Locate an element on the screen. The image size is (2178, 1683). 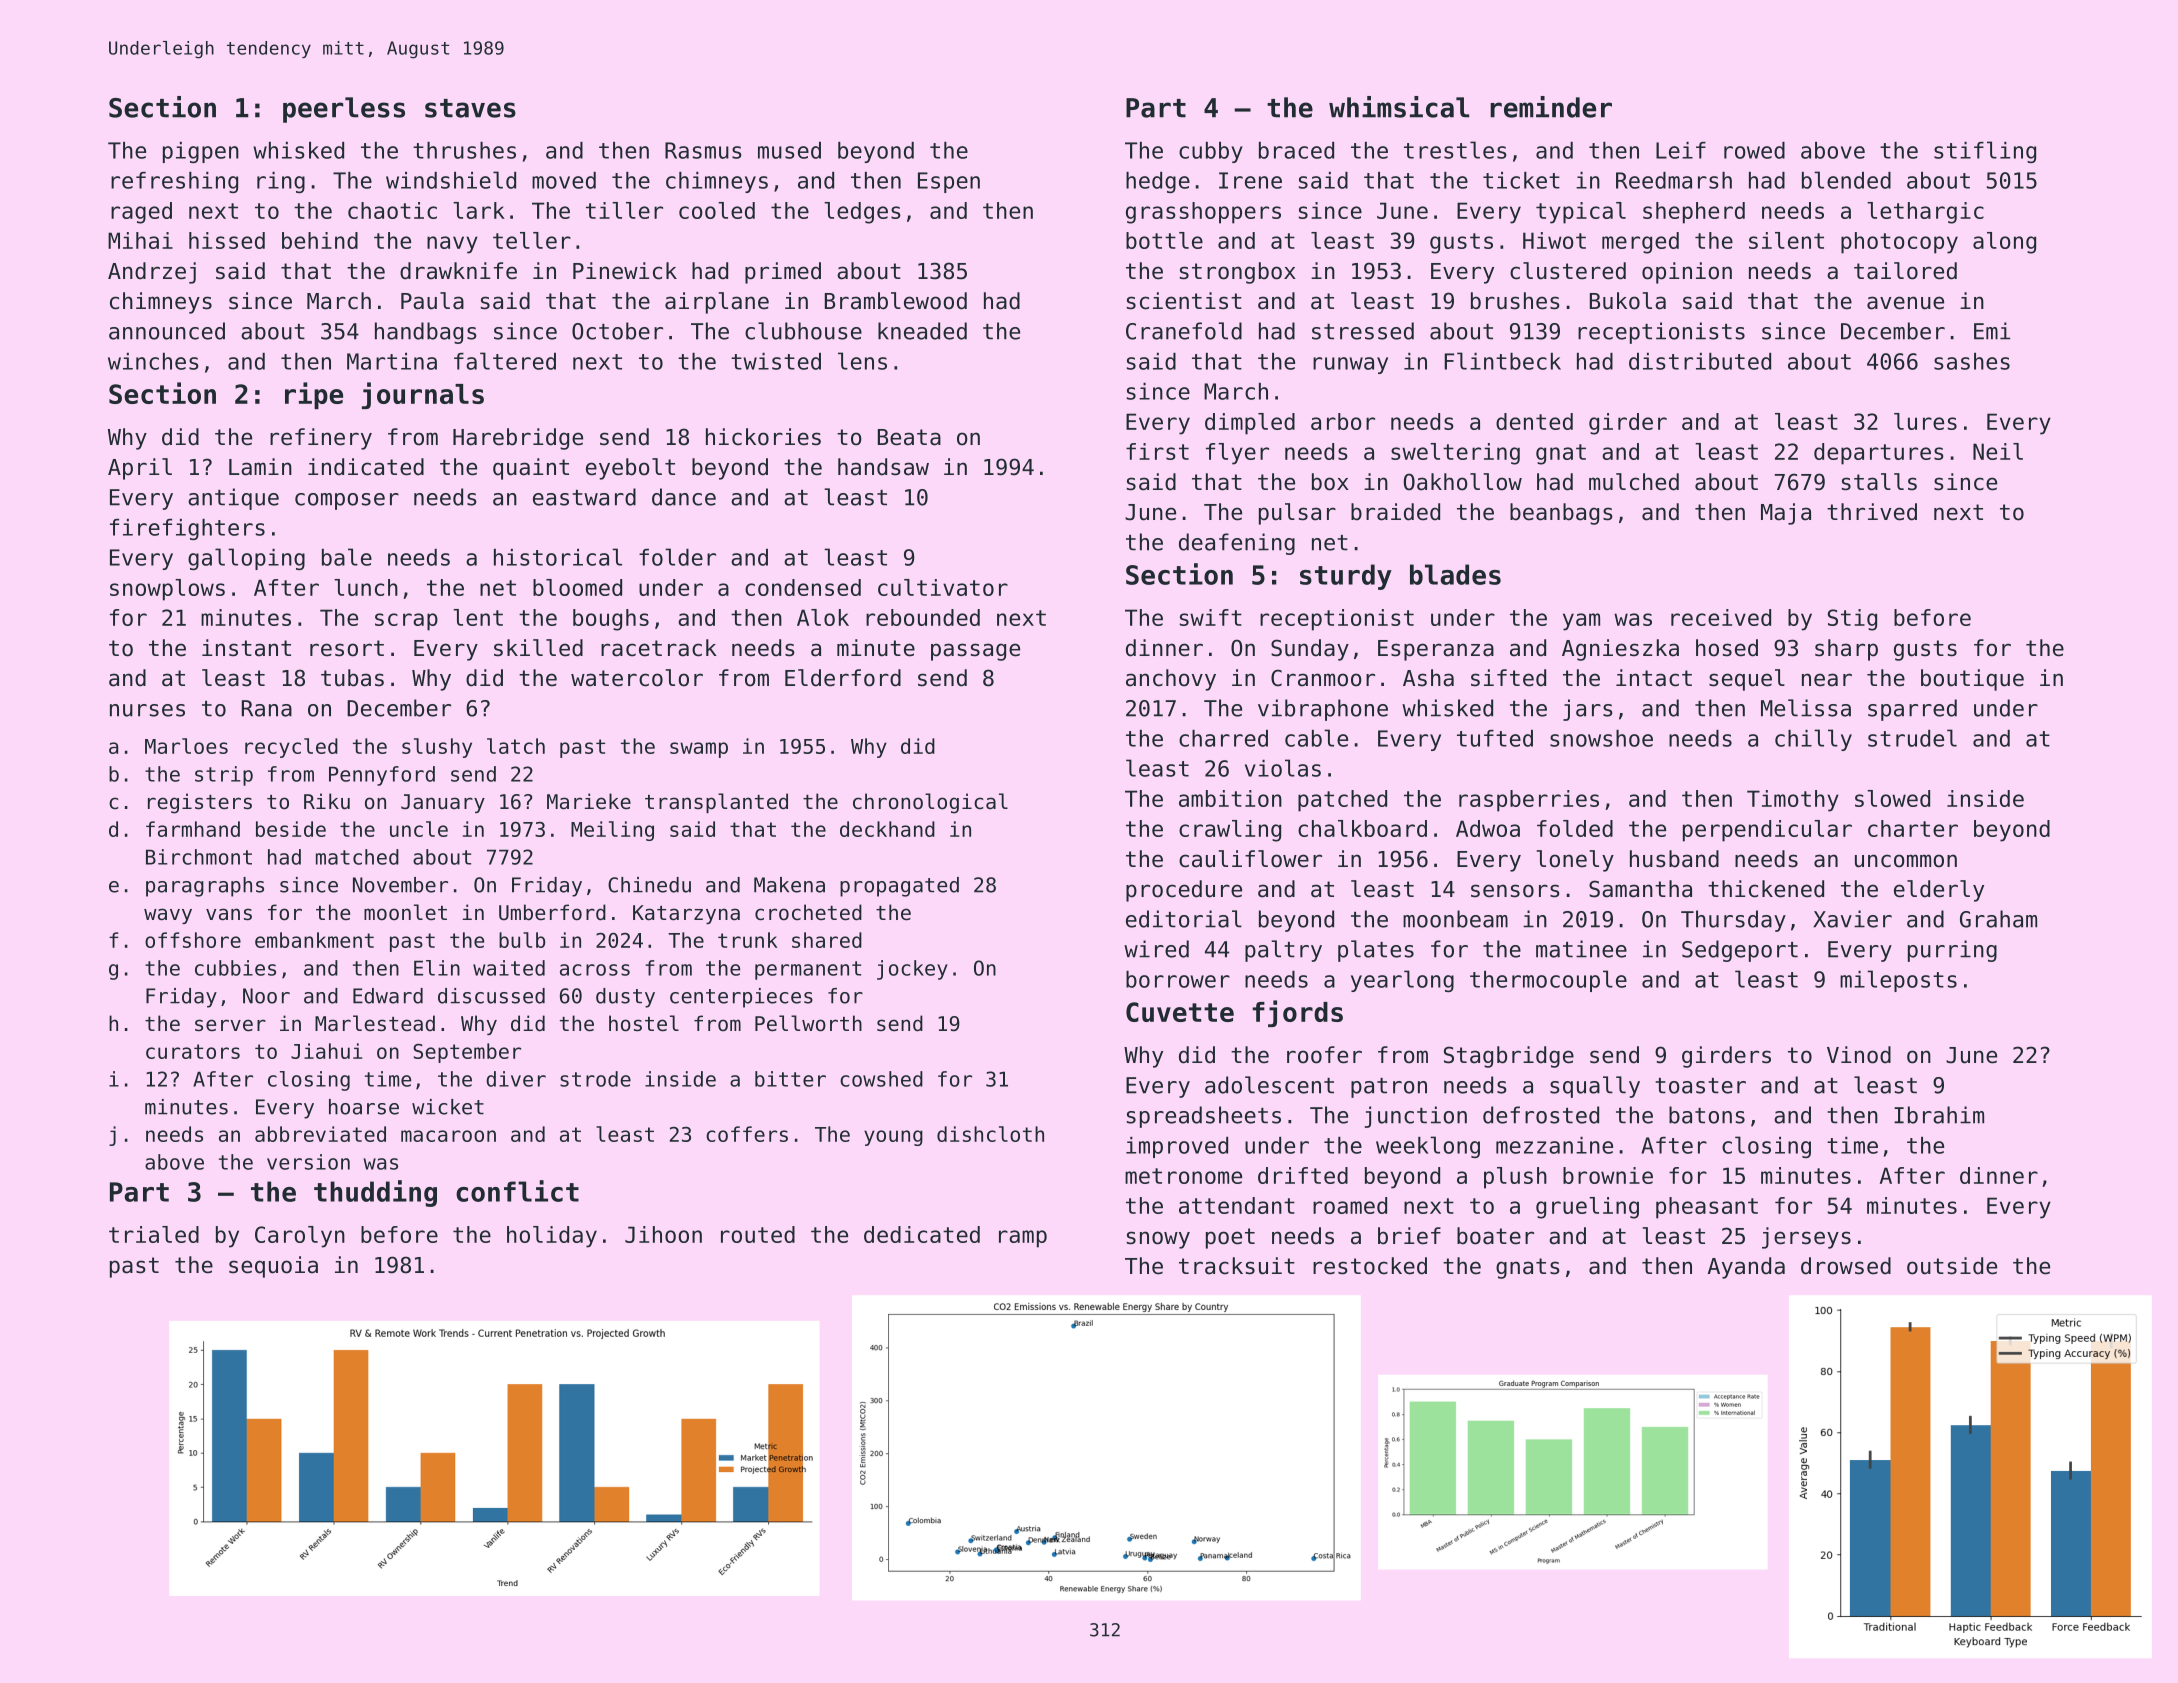
first is located at coordinates (1157, 451).
